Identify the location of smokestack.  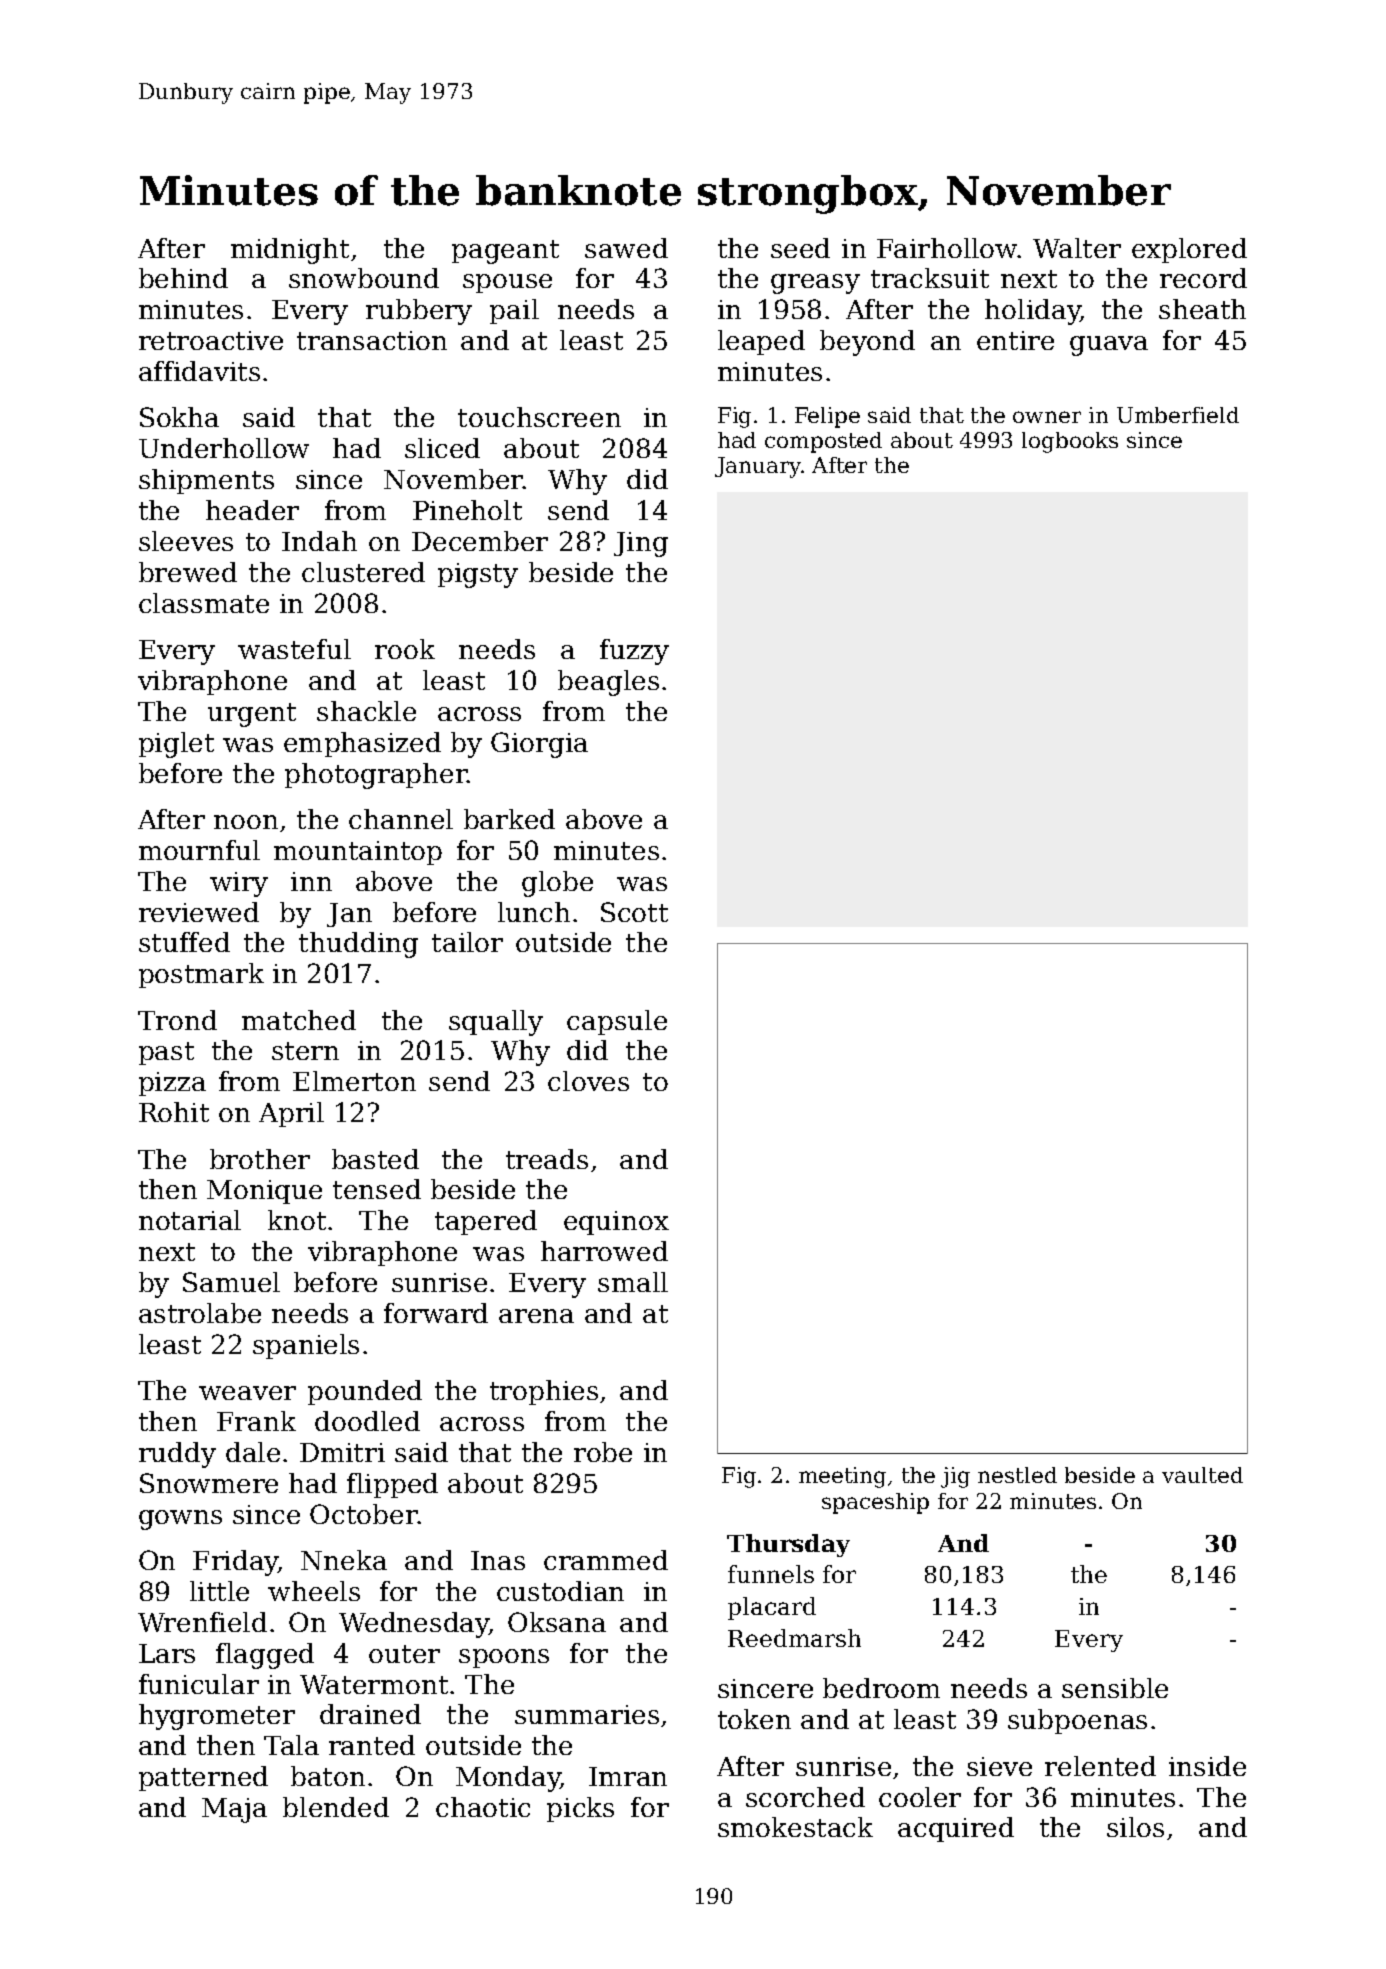
(795, 1827).
